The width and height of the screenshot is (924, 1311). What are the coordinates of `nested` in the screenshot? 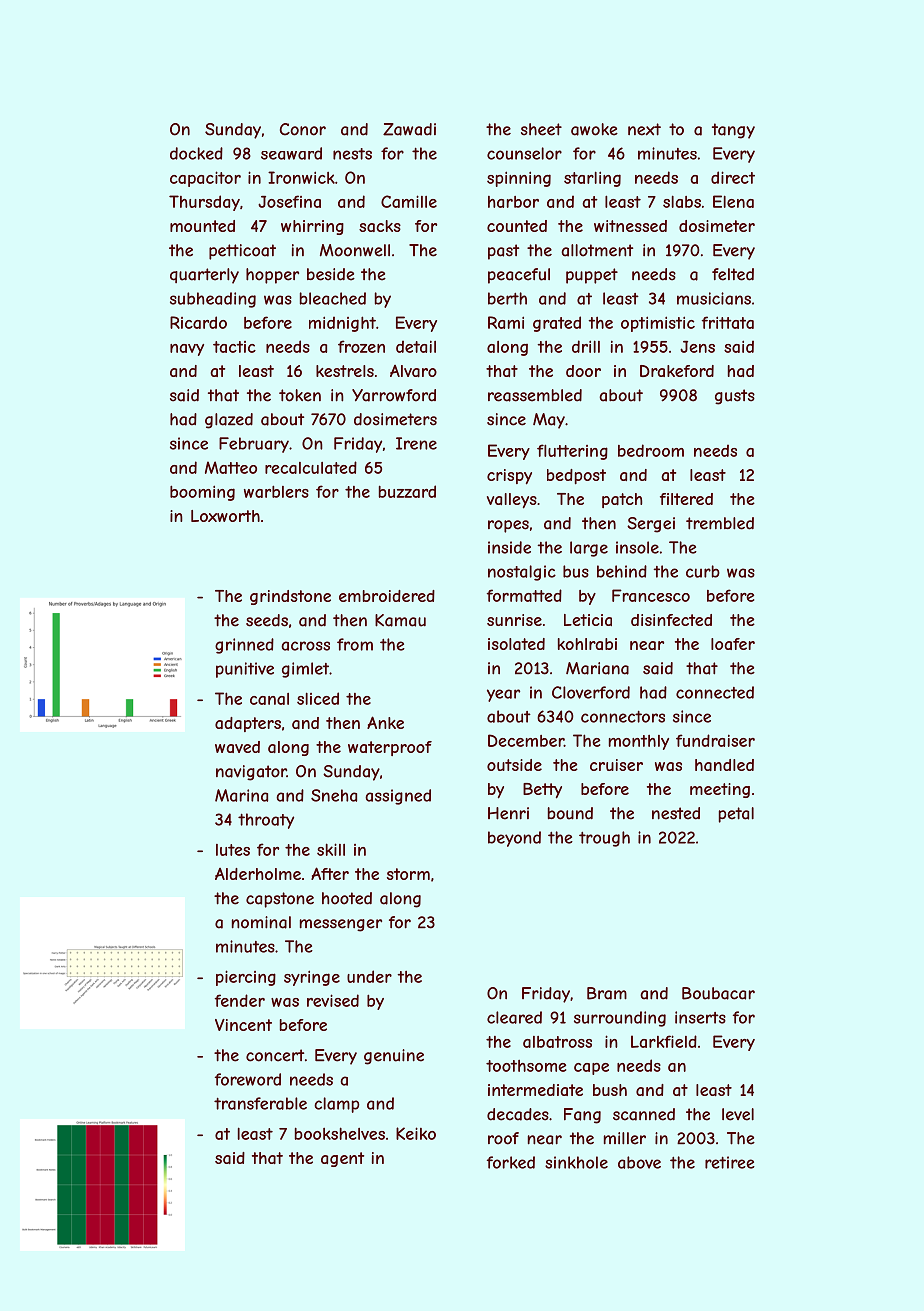 It's located at (676, 813).
